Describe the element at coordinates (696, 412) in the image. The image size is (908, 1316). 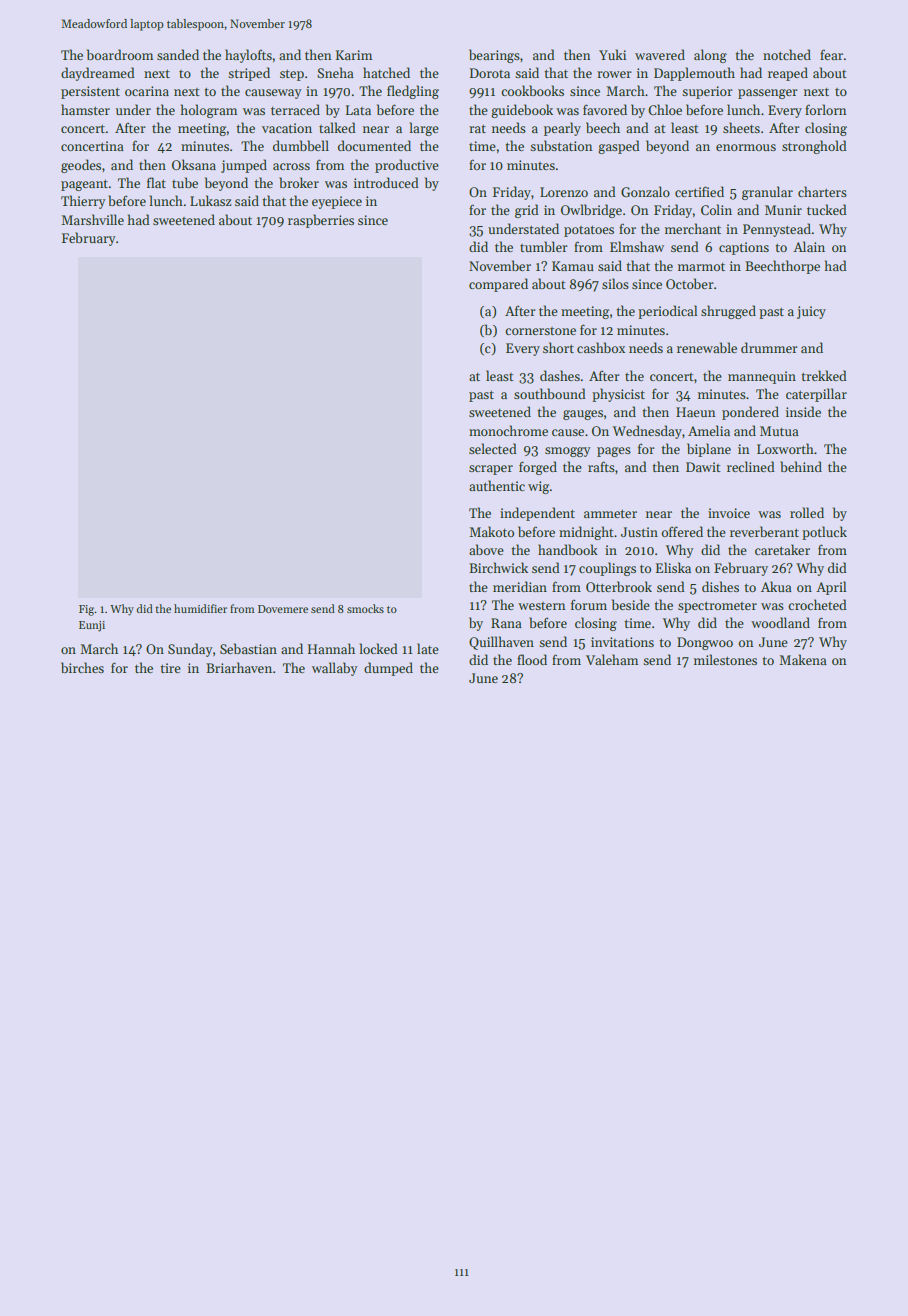
I see `Haeun` at that location.
